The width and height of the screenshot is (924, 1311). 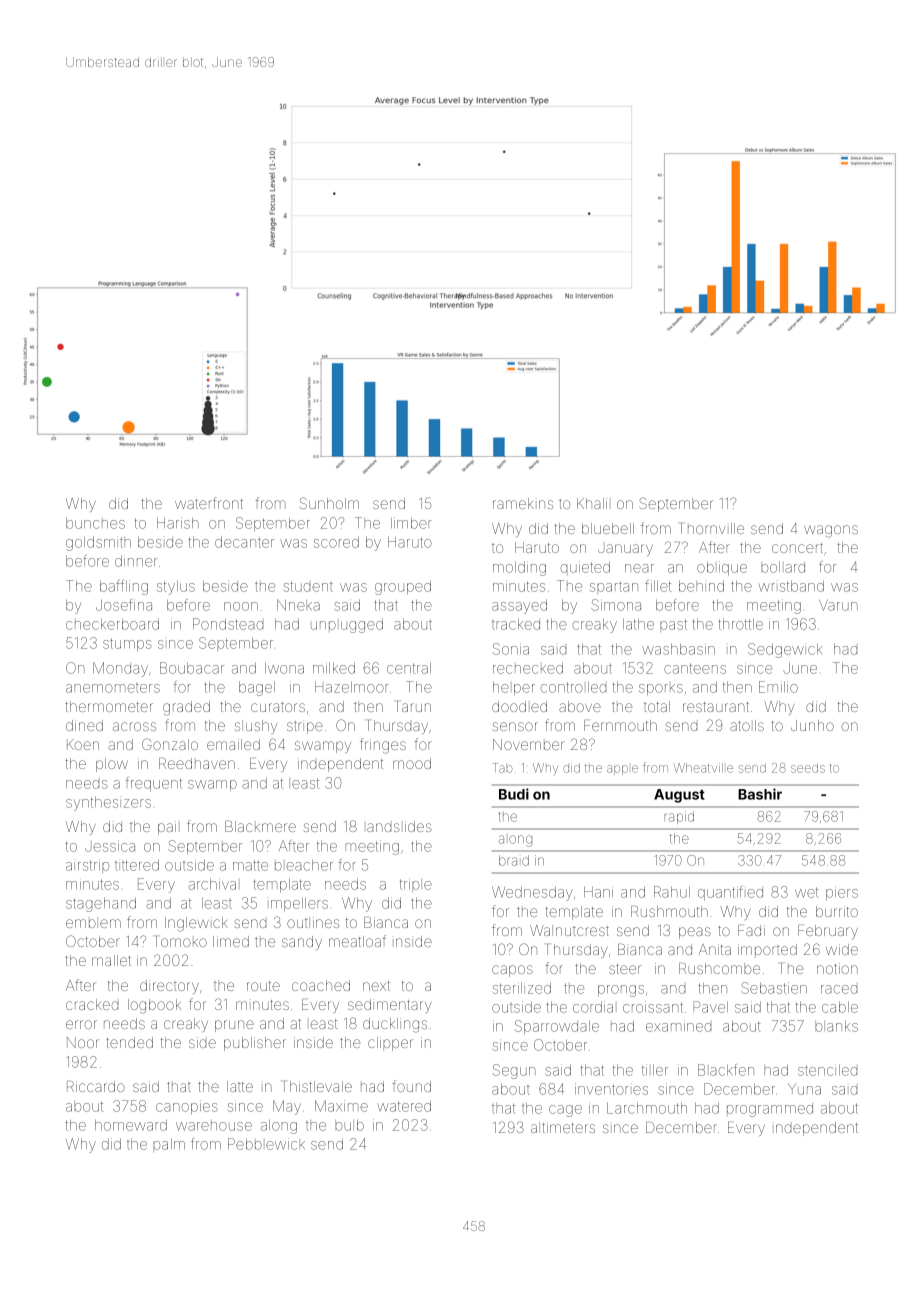 I want to click on palm, so click(x=169, y=1145).
